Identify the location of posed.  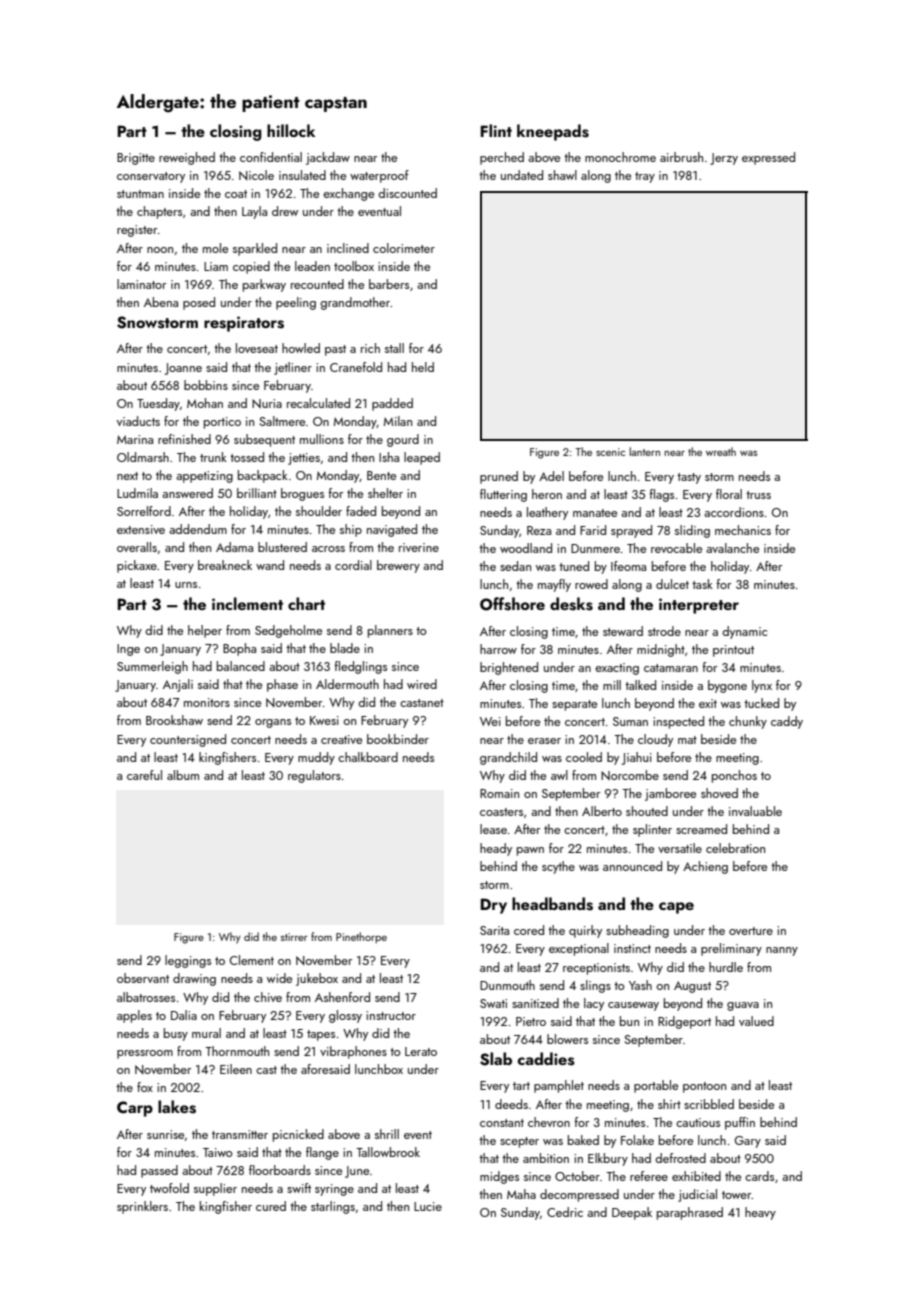
(199, 303).
